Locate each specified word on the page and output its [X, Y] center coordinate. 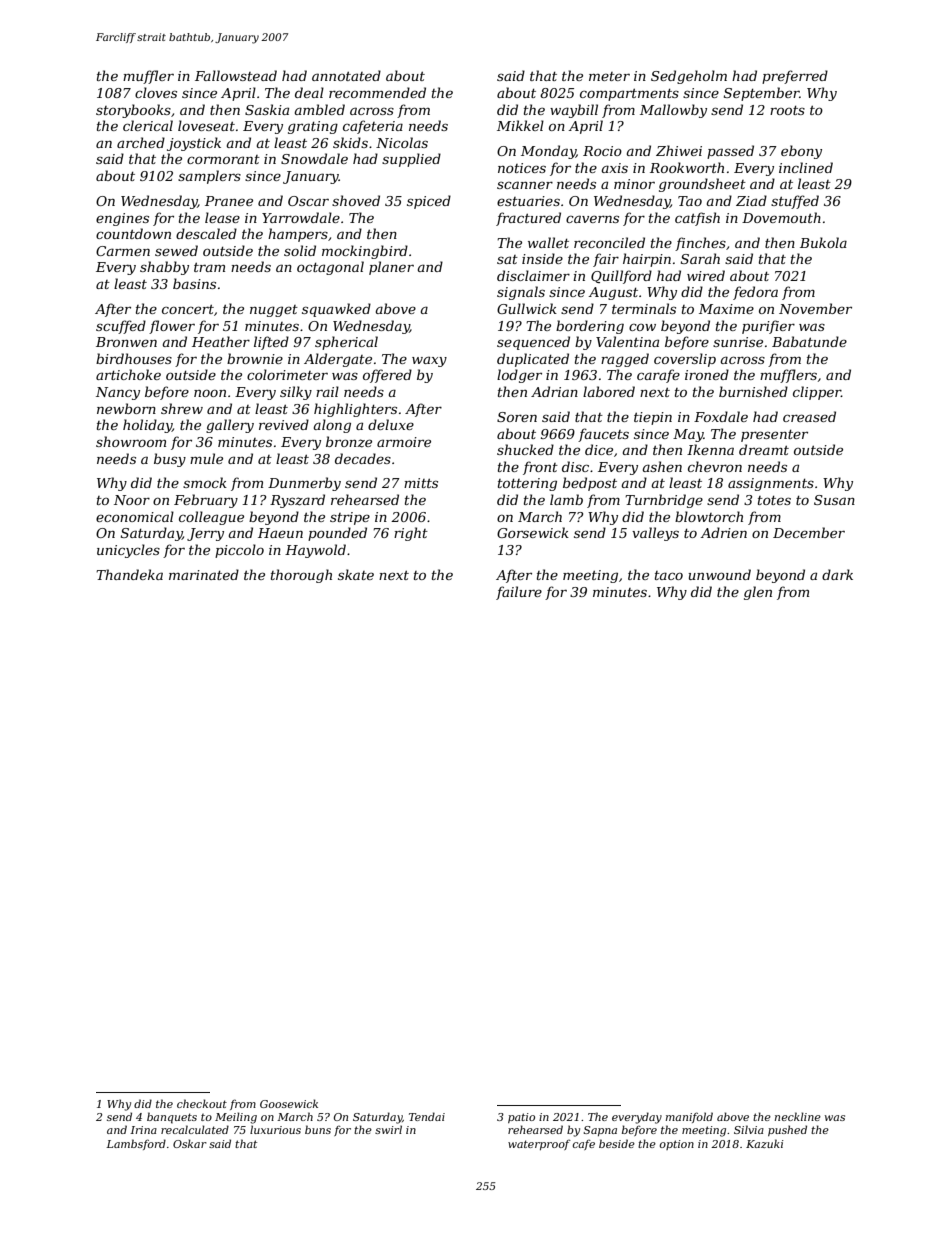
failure [519, 593]
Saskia [267, 109]
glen [758, 593]
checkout [202, 1103]
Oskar [190, 1143]
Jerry [205, 534]
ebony [801, 152]
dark [837, 574]
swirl [388, 1129]
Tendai [427, 1116]
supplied [411, 160]
